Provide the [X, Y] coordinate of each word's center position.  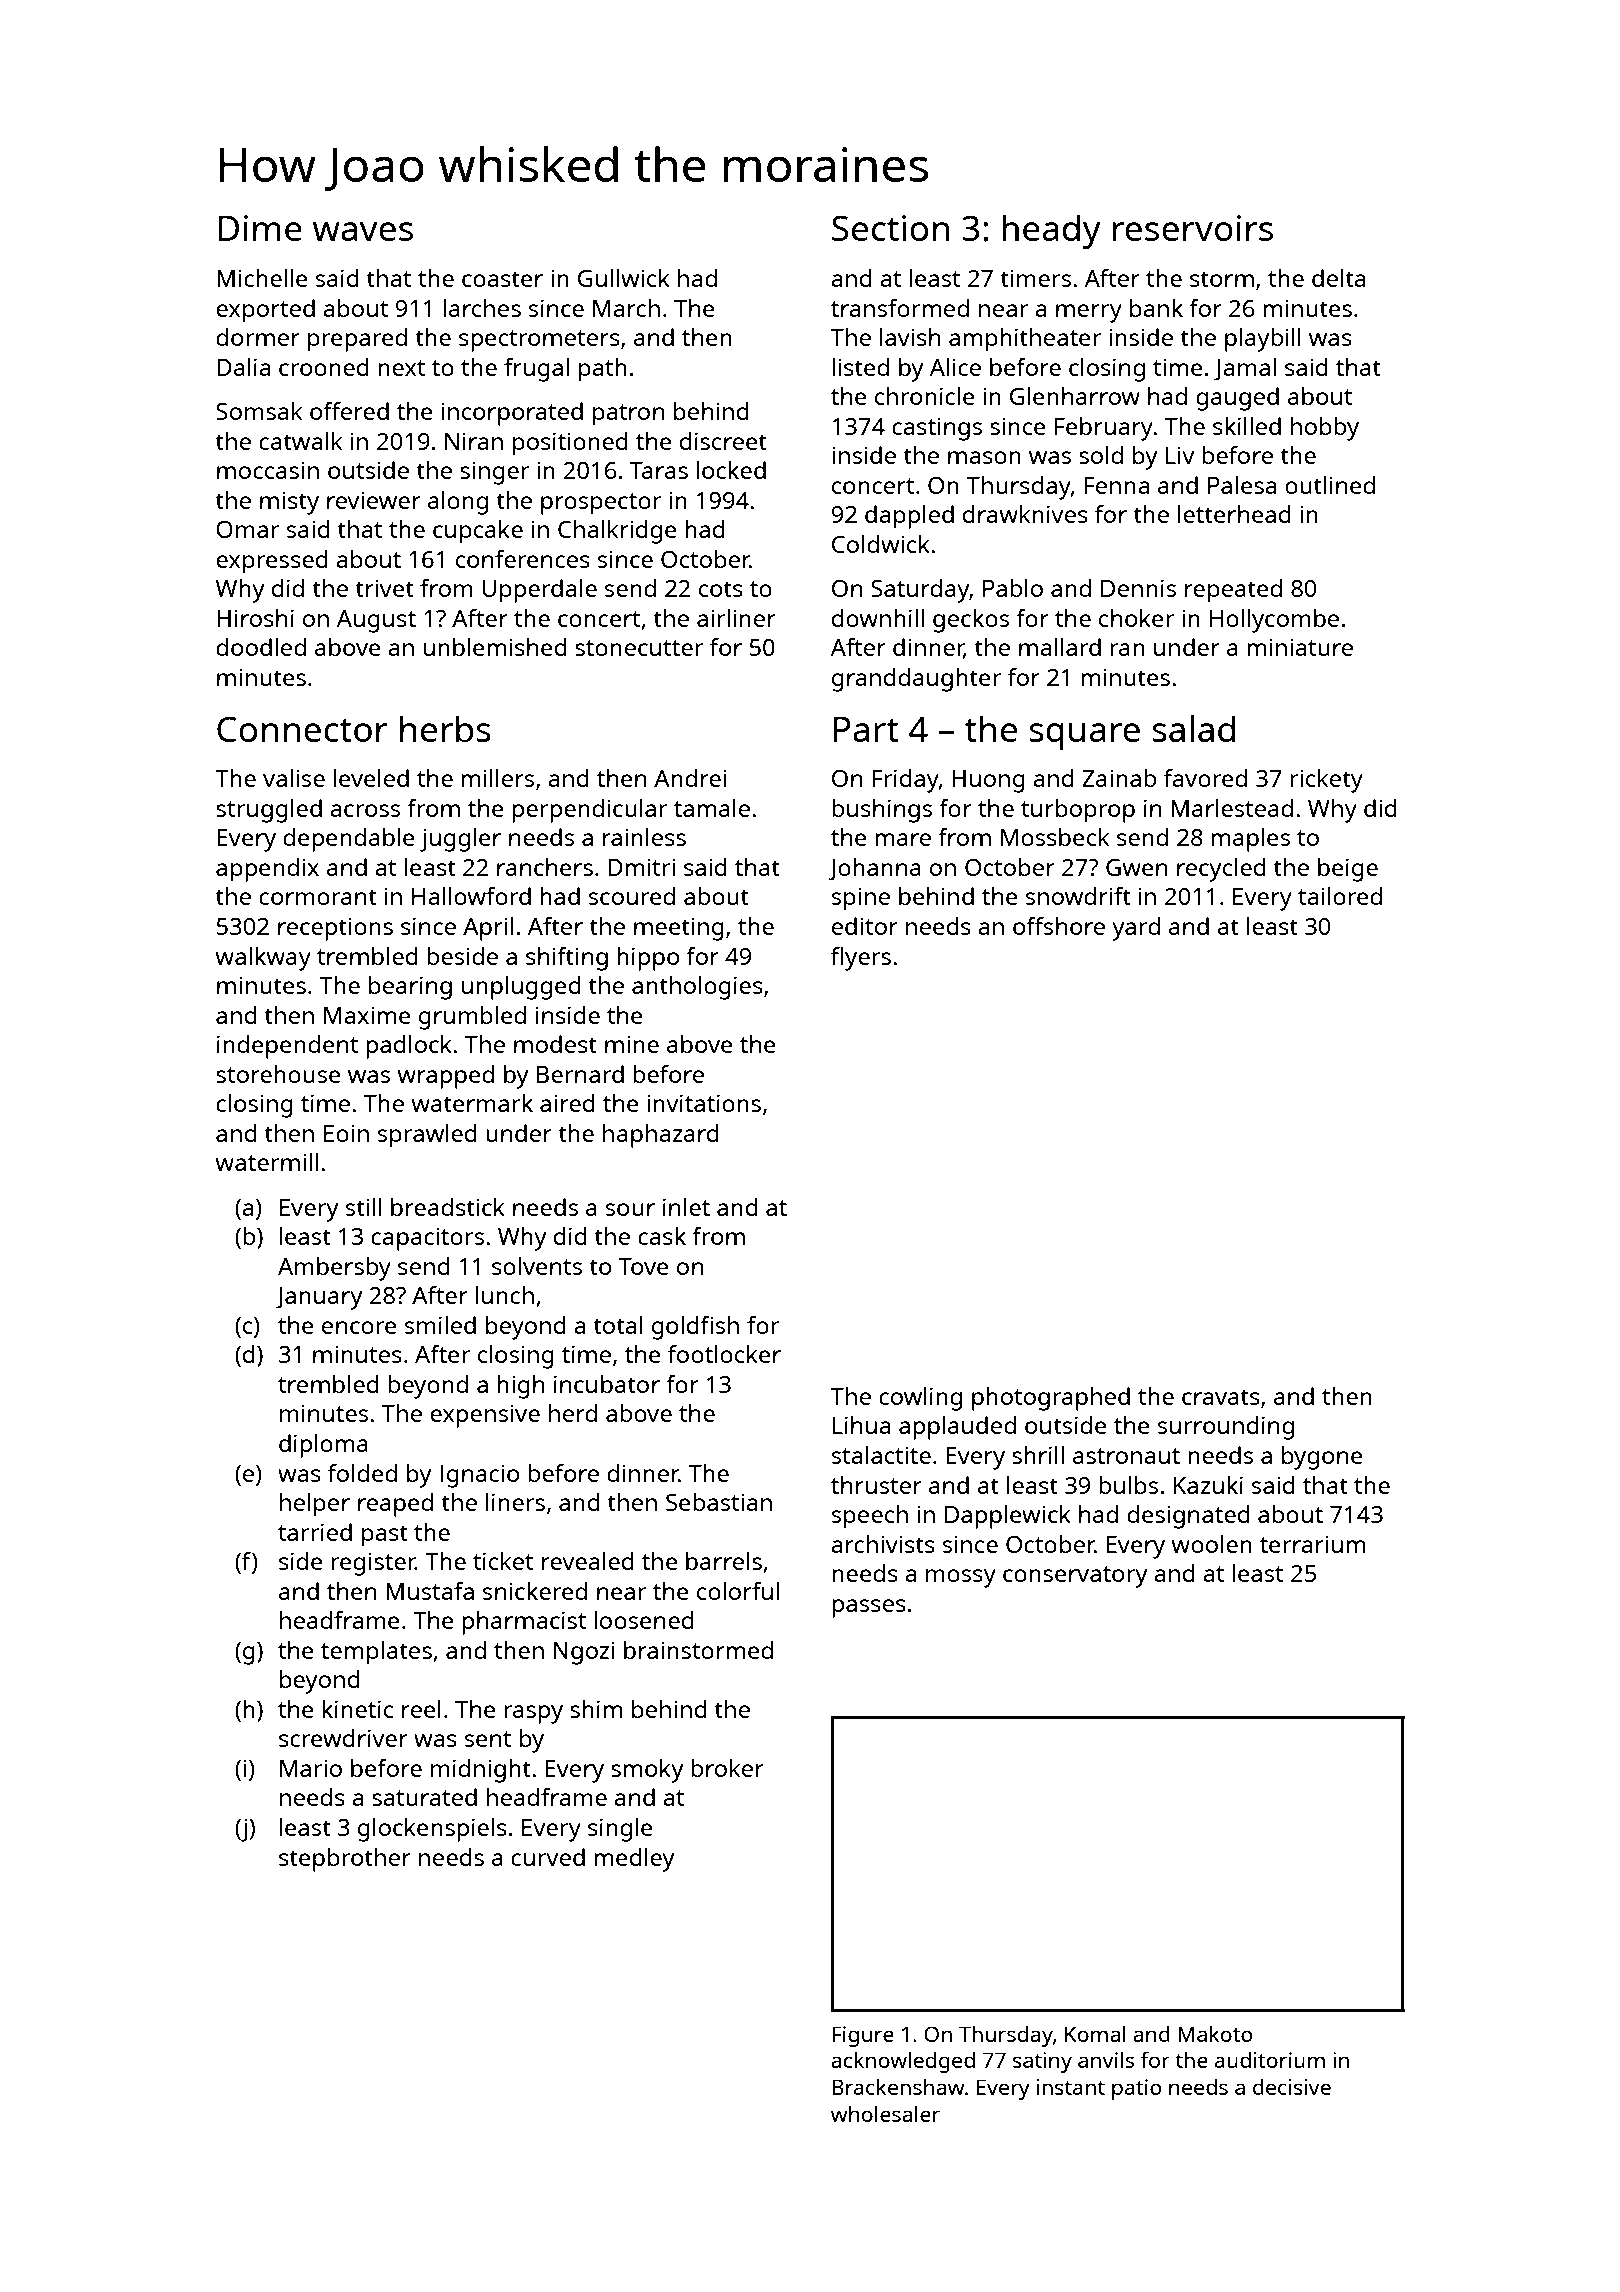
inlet [686, 1207]
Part [866, 729]
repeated [1233, 591]
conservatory [1075, 1577]
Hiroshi [255, 618]
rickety [1326, 781]
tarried [315, 1532]
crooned [324, 367]
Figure [863, 2036]
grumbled [472, 1018]
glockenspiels [432, 1830]
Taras [659, 470]
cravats [1221, 1397]
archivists [883, 1544]
